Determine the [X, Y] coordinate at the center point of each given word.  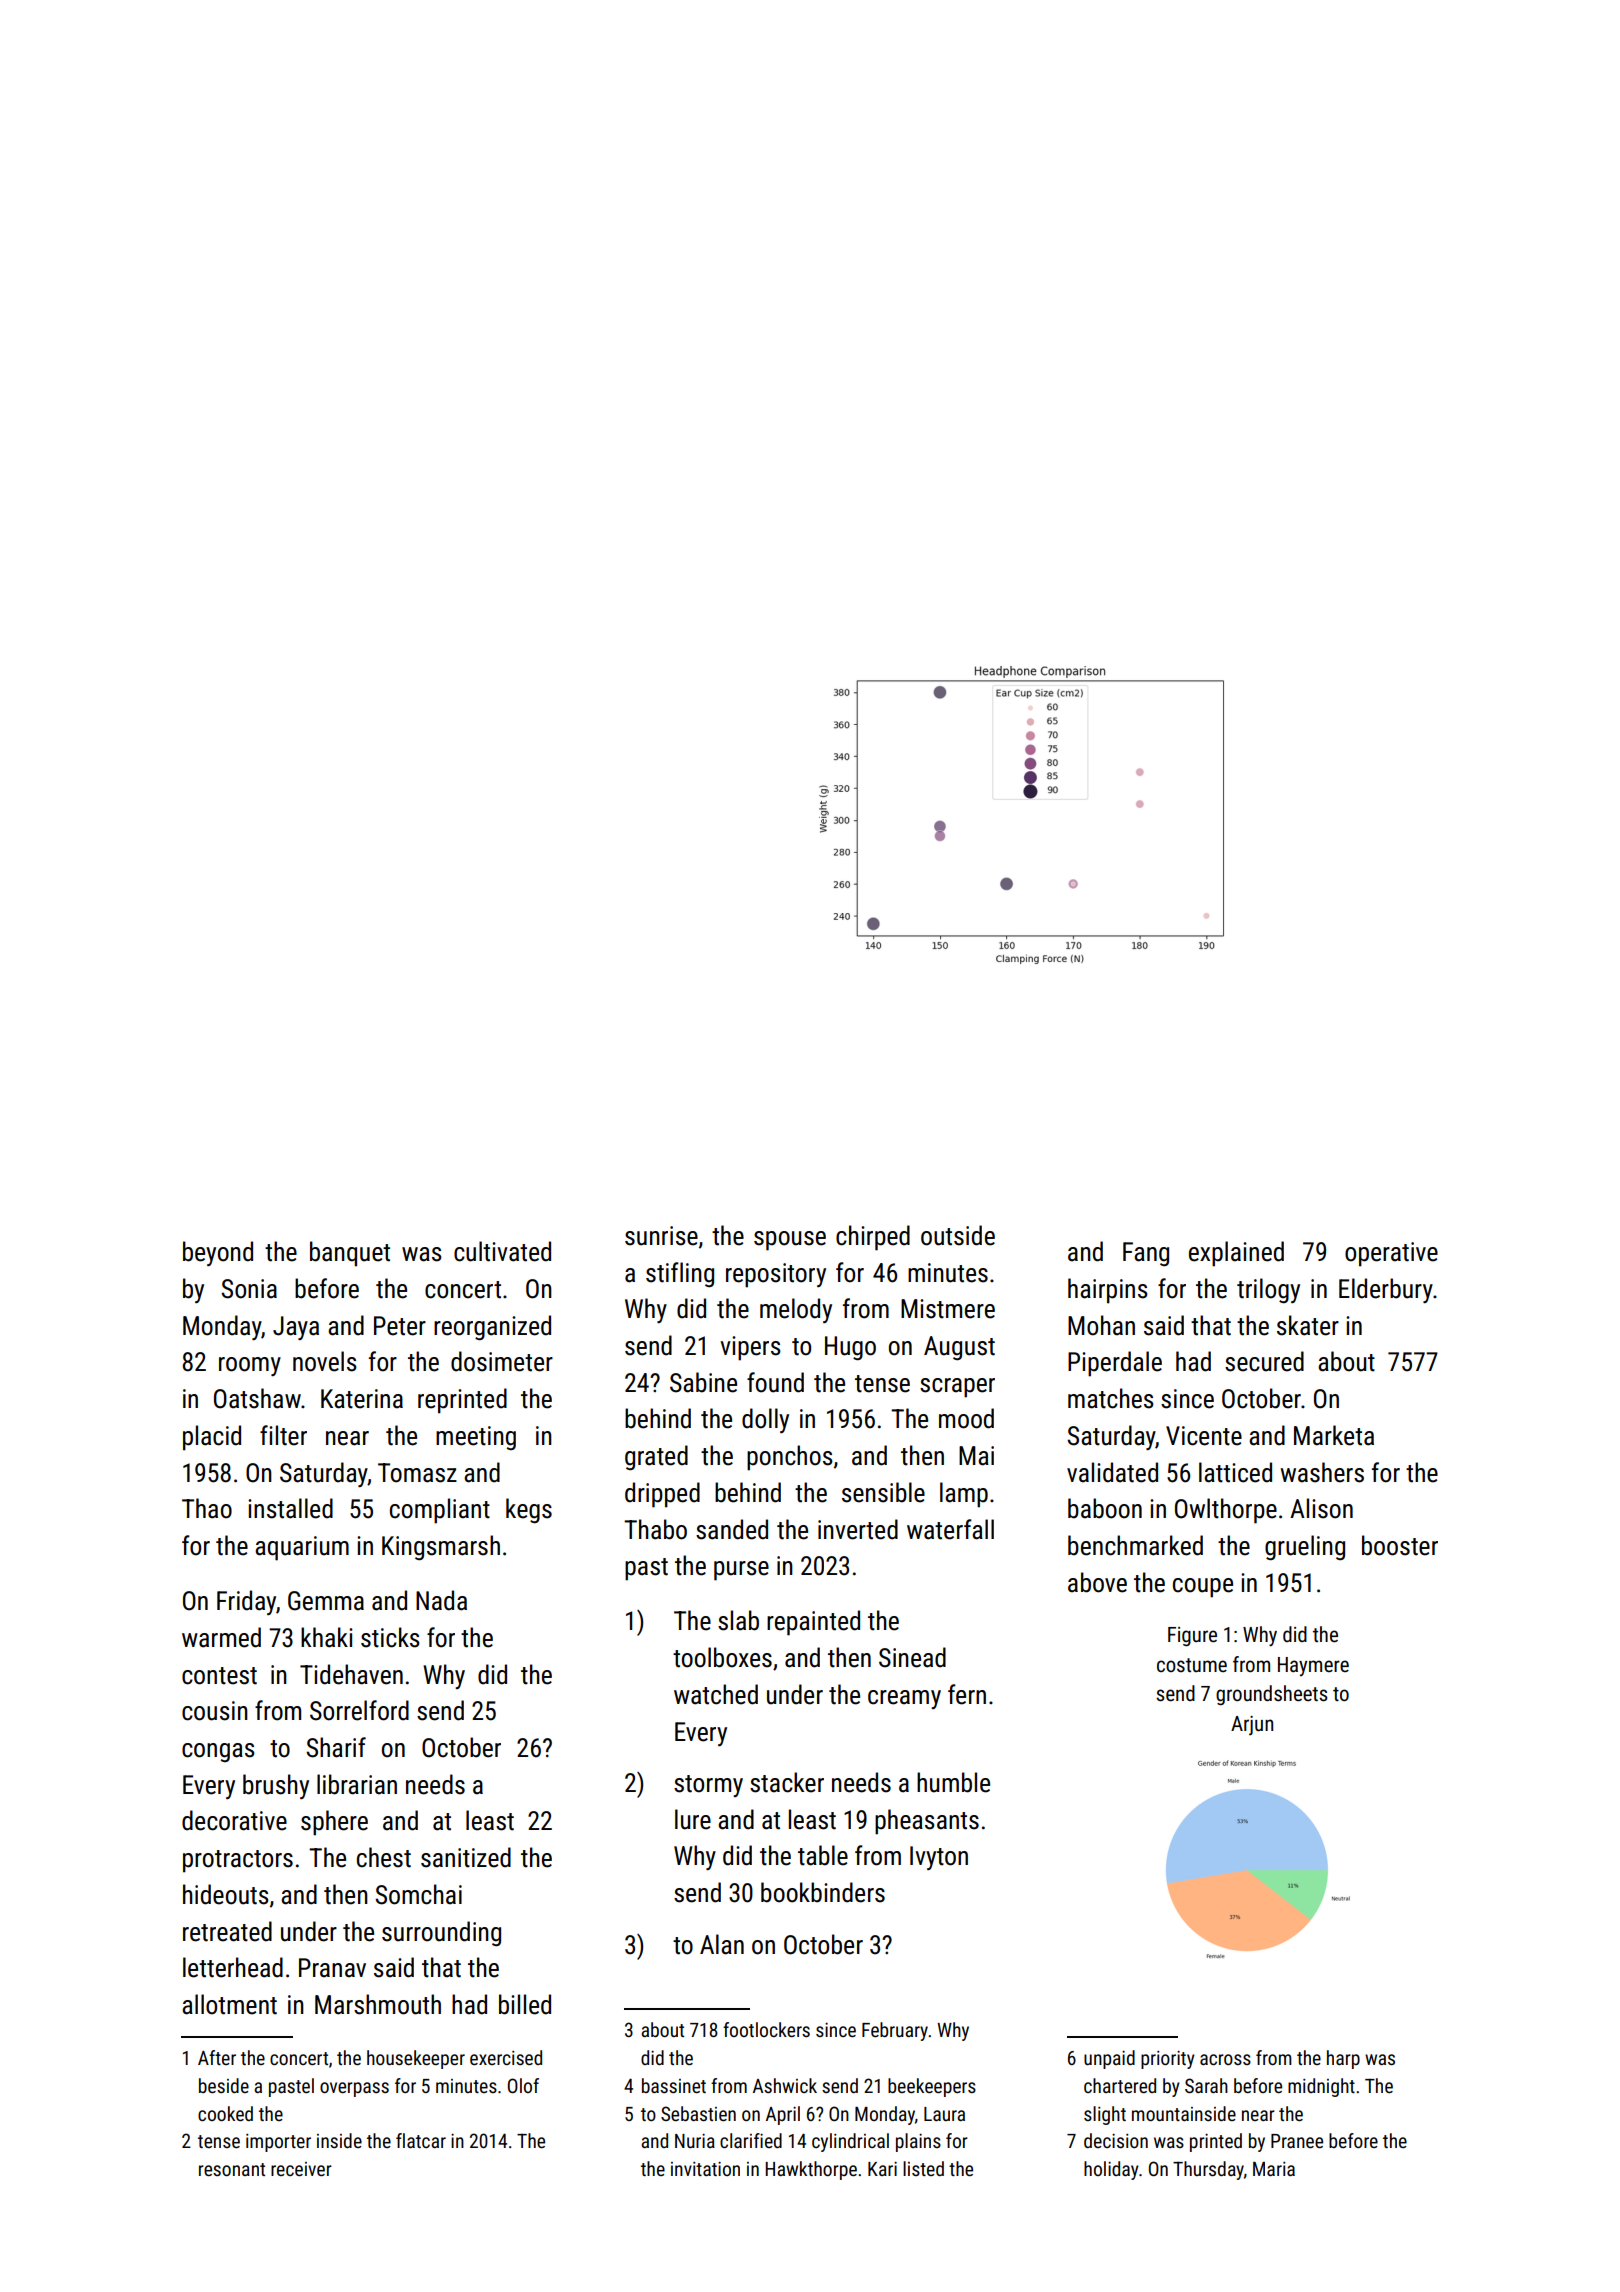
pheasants [927, 1822]
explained [1236, 1254]
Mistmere [948, 1309]
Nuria [695, 2141]
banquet [350, 1254]
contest [219, 1676]
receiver [301, 2169]
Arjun [1252, 1725]
